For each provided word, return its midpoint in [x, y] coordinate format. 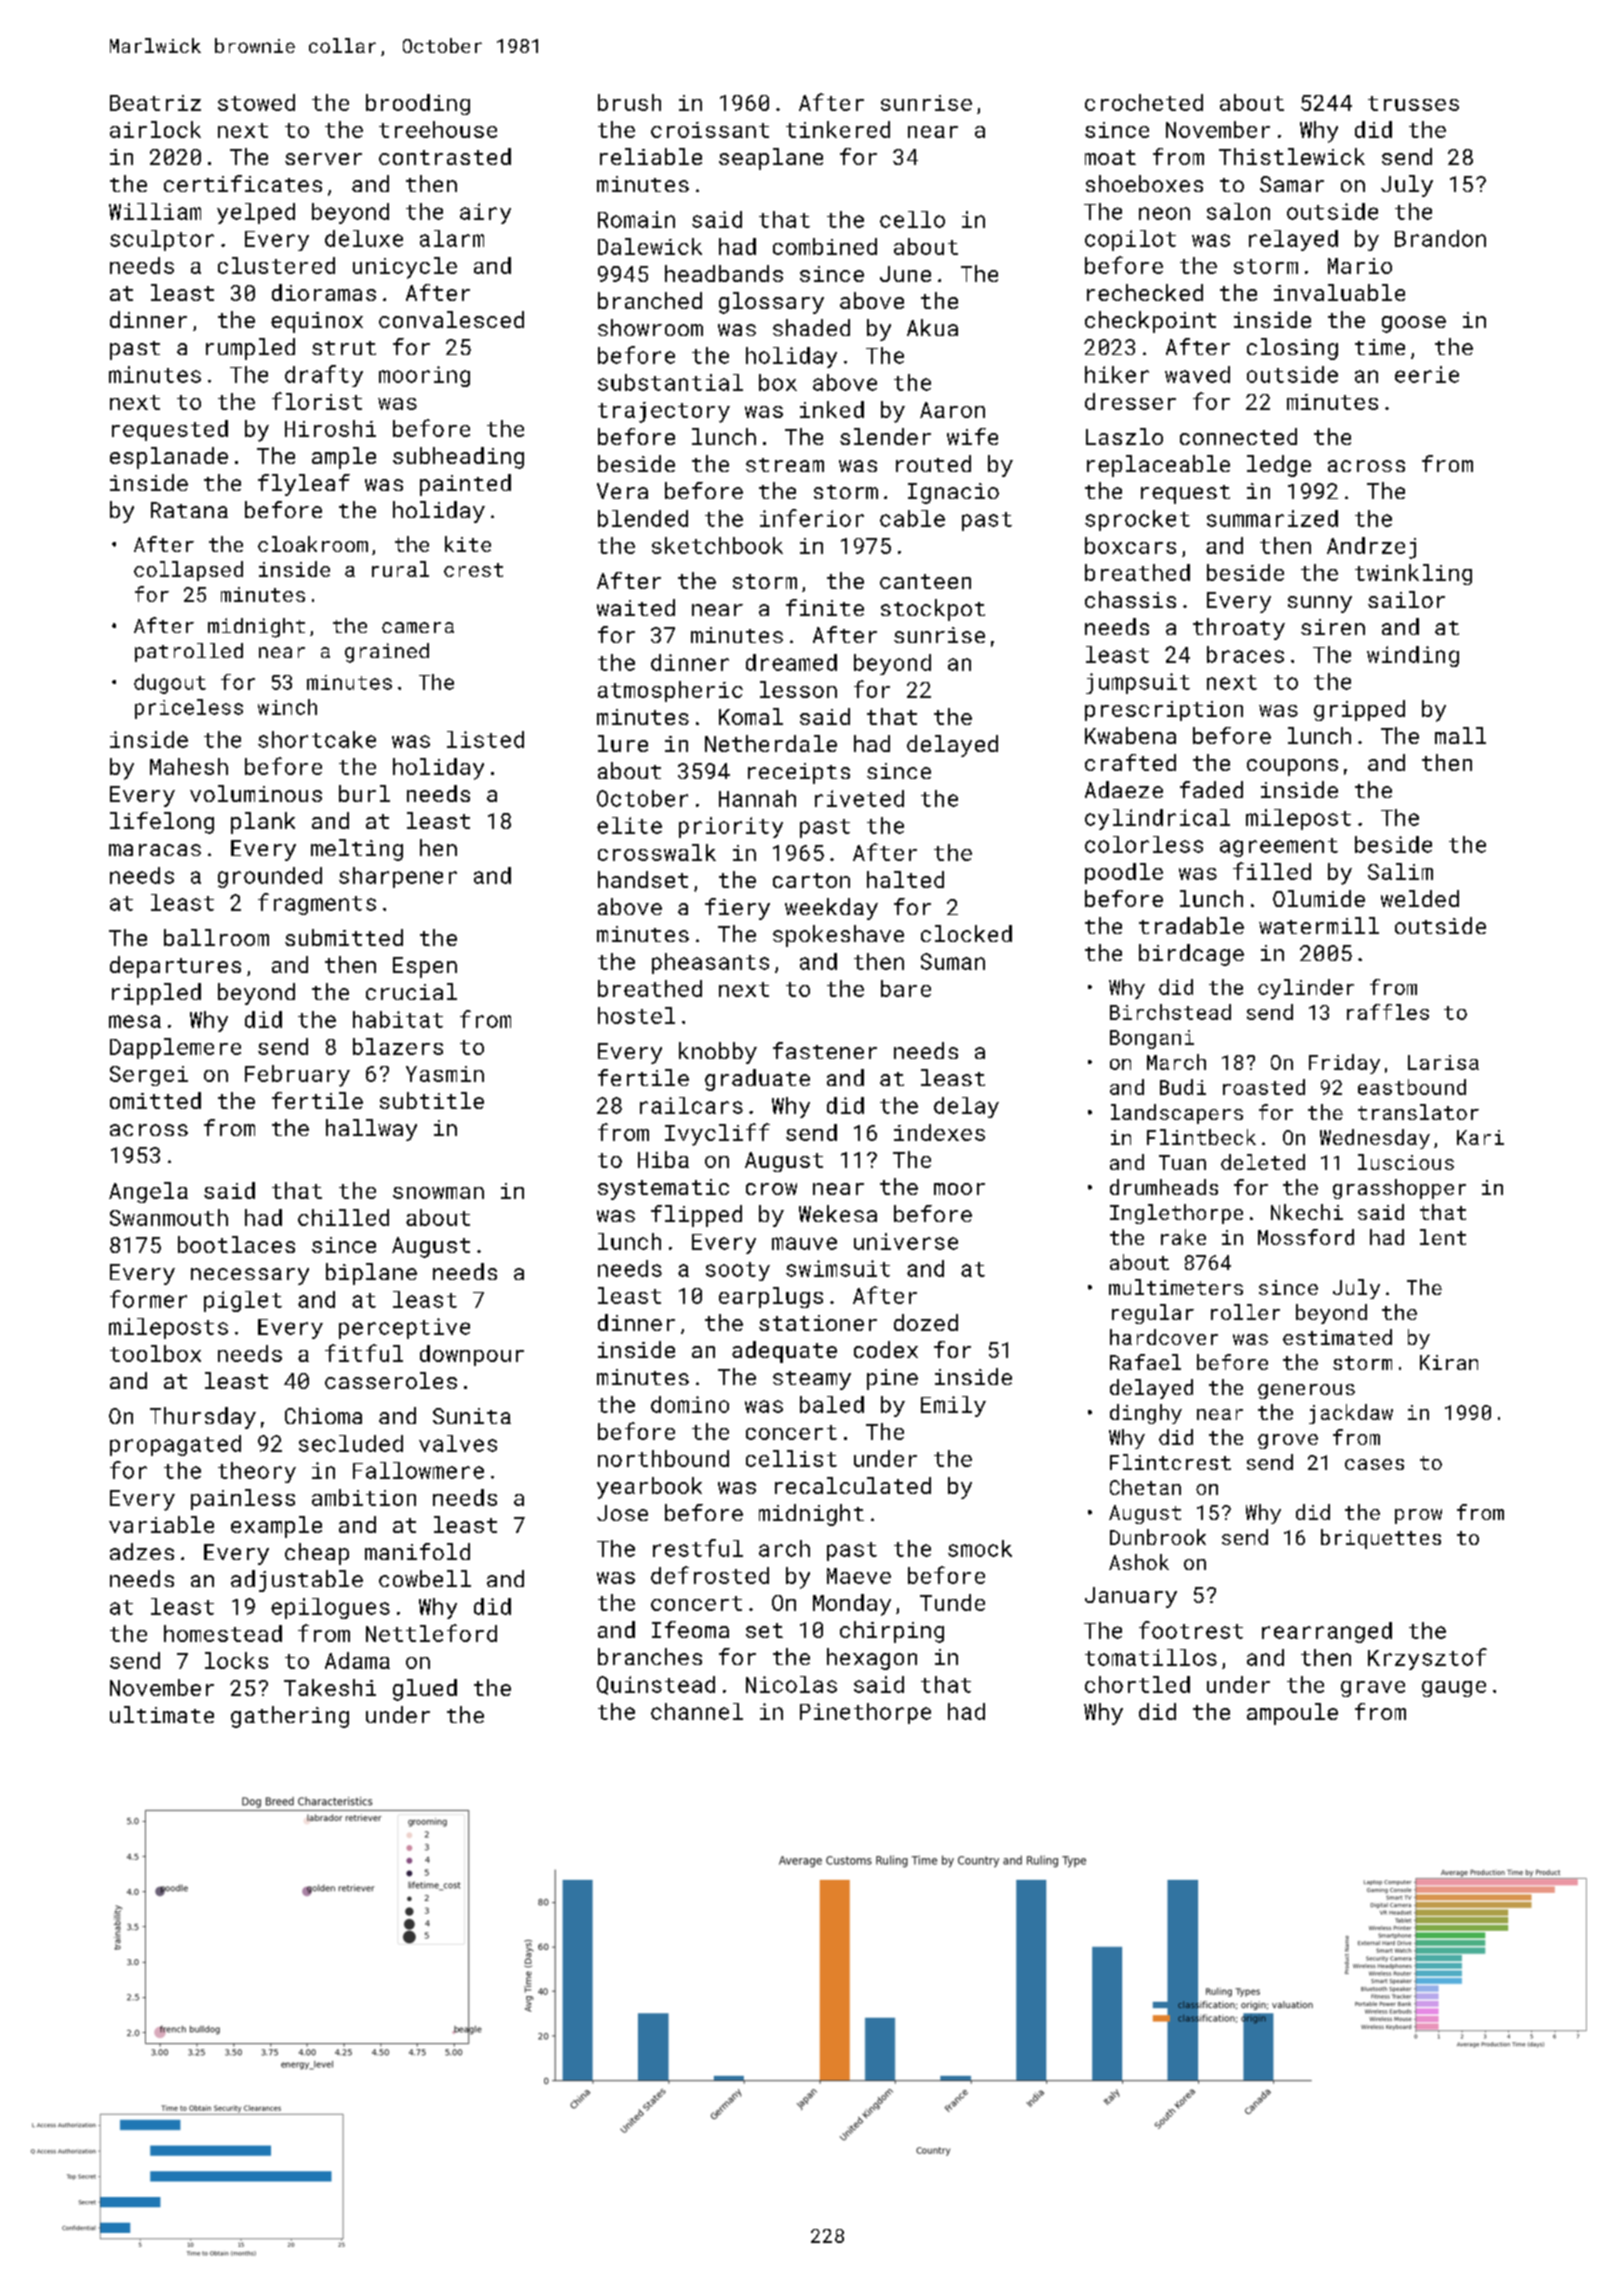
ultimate [162, 1714]
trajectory [664, 412]
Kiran [1449, 1362]
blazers [398, 1046]
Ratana [189, 510]
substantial [670, 382]
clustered [276, 265]
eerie [1427, 374]
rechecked [1145, 292]
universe [906, 1241]
